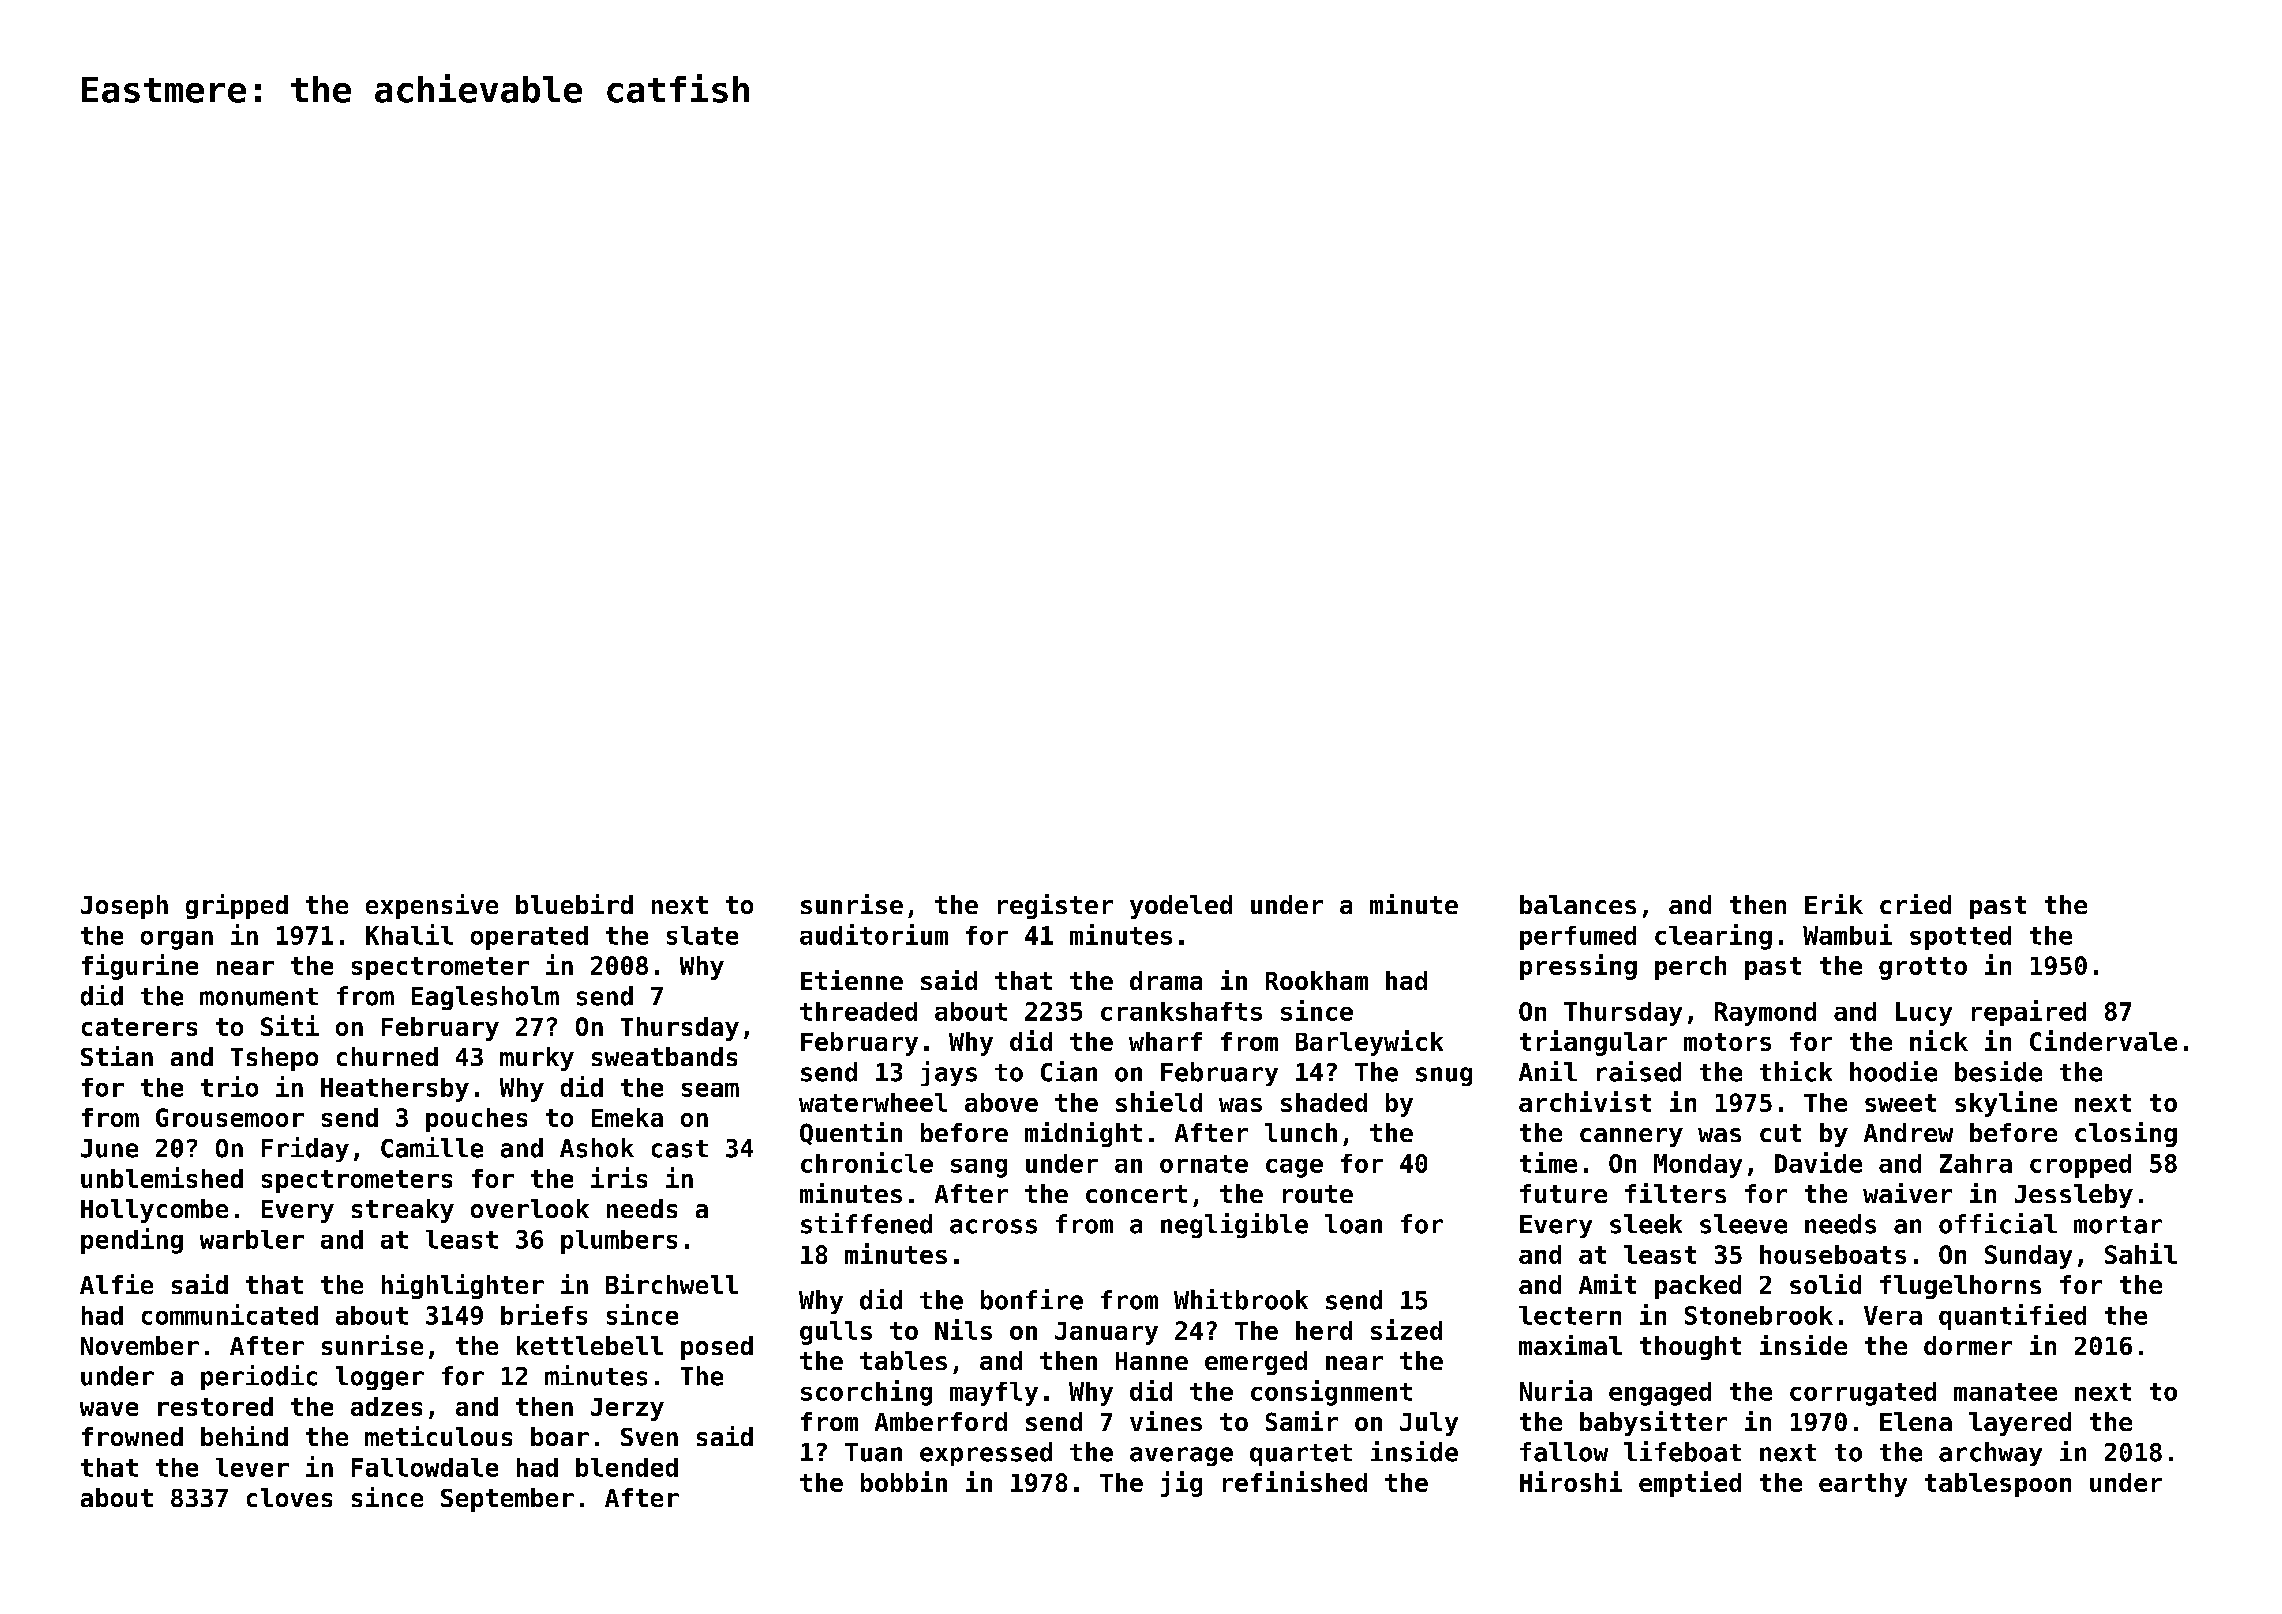 Image resolution: width=2282 pixels, height=1614 pixels. Describe the element at coordinates (463, 1286) in the image. I see `highlighter` at that location.
